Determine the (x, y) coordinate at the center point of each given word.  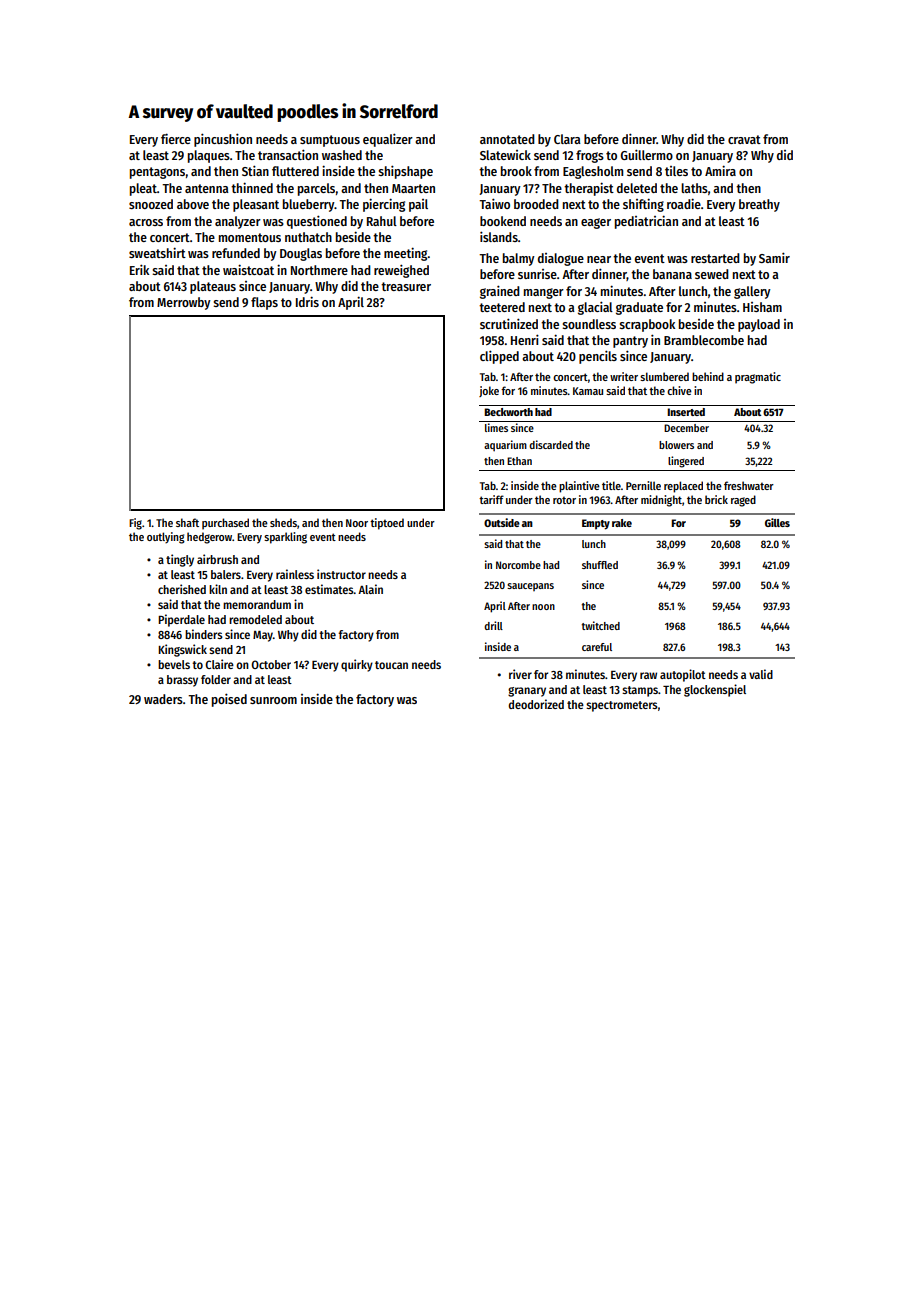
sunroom (273, 700)
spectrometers (622, 706)
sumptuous (330, 141)
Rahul (382, 221)
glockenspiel (715, 690)
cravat (744, 139)
